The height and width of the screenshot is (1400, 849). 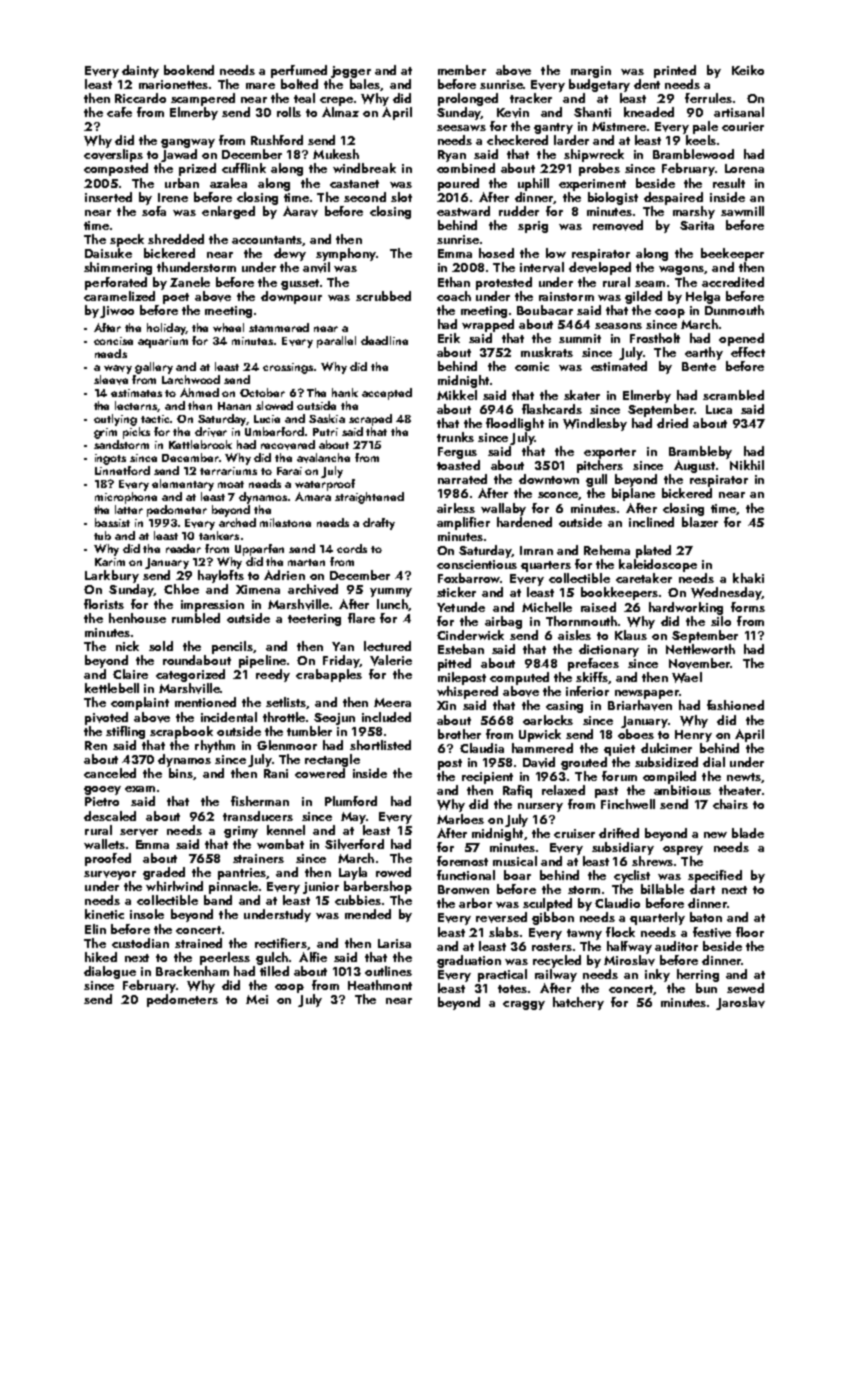 What do you see at coordinates (119, 112) in the screenshot?
I see `cafe` at bounding box center [119, 112].
